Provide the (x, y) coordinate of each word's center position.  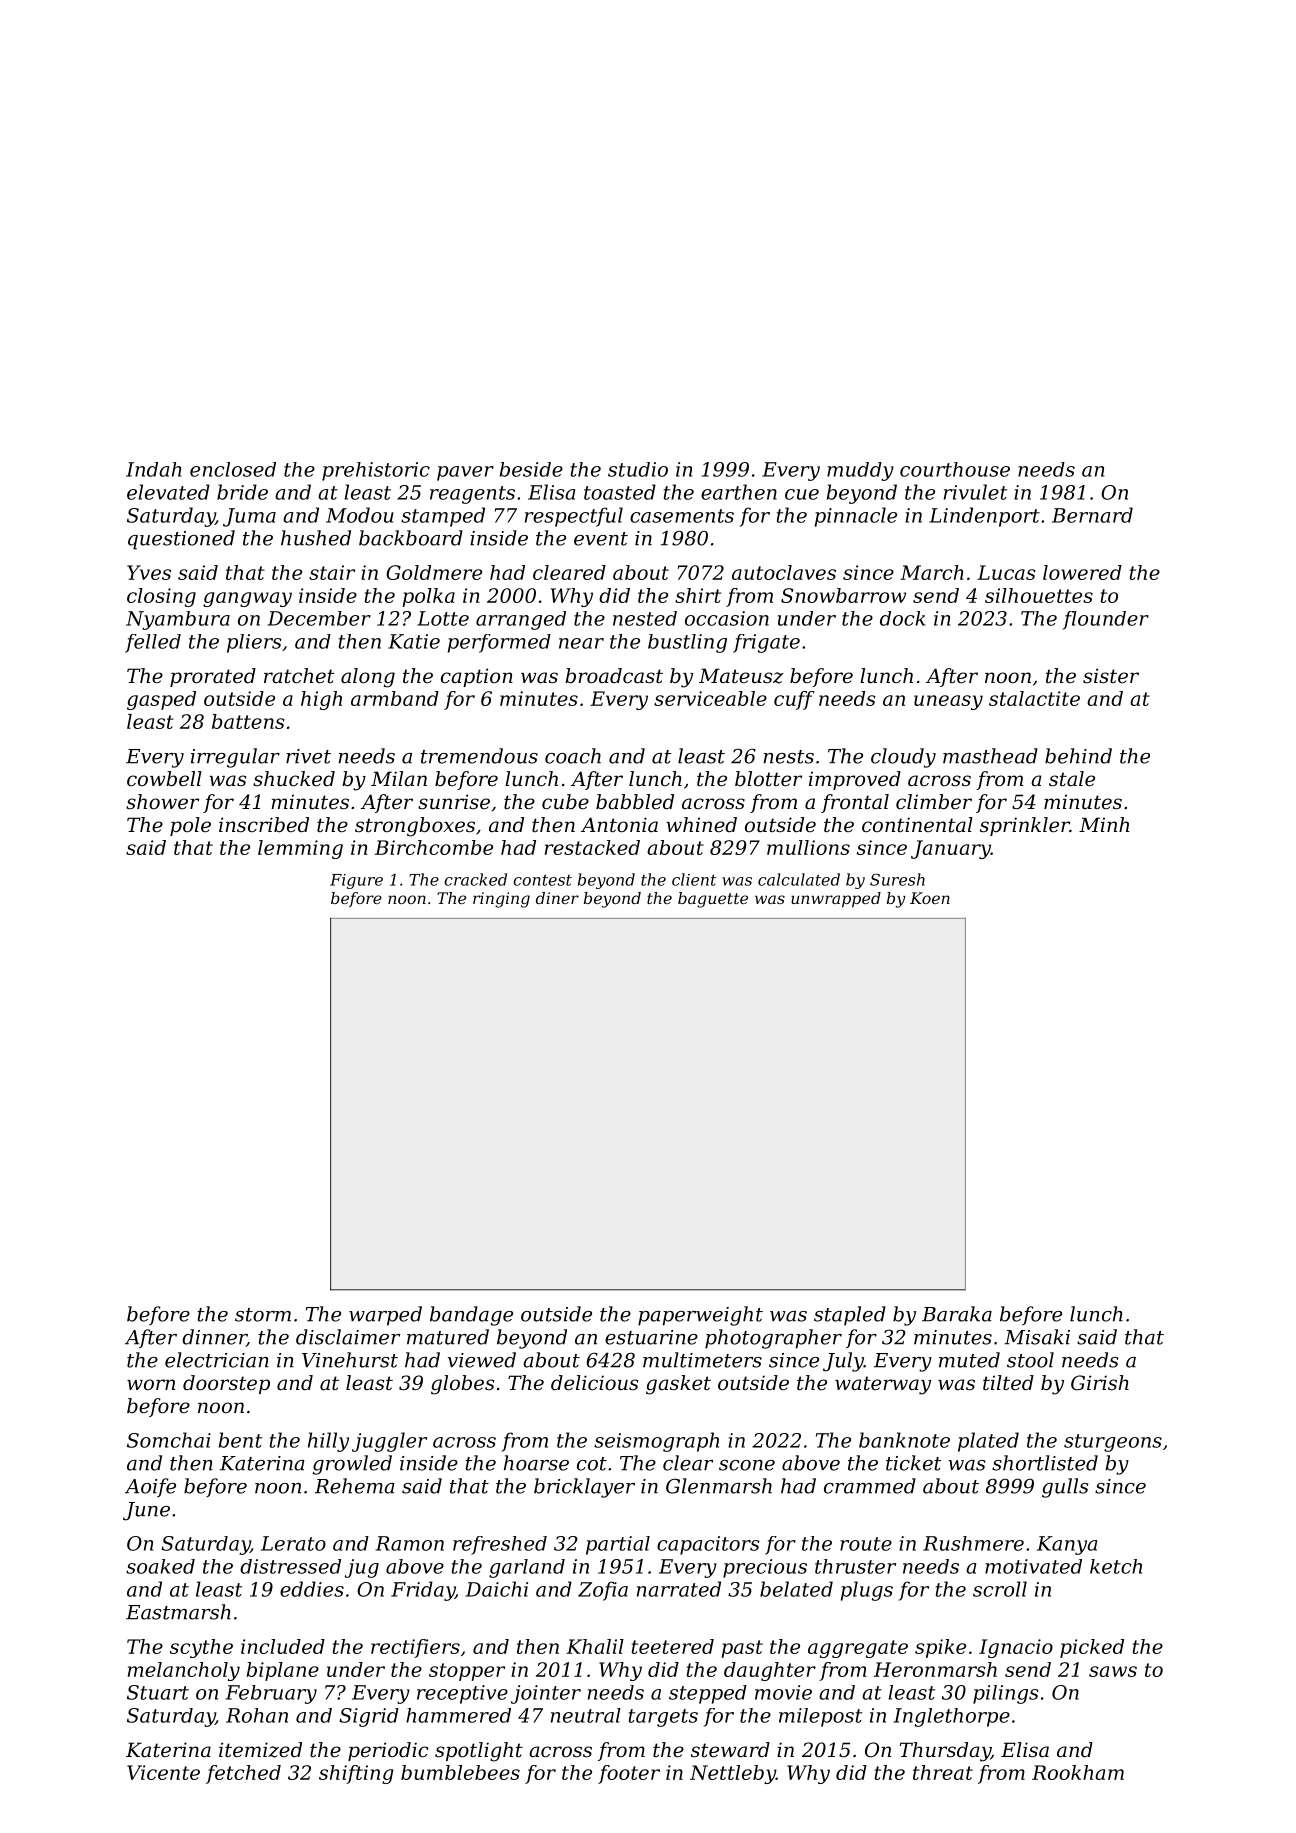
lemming (300, 849)
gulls (1065, 1488)
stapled (850, 1316)
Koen (930, 898)
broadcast (614, 676)
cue (802, 494)
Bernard (1092, 515)
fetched (243, 1774)
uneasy (948, 702)
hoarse (536, 1463)
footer (629, 1774)
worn (151, 1385)
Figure (356, 881)
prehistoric (376, 471)
